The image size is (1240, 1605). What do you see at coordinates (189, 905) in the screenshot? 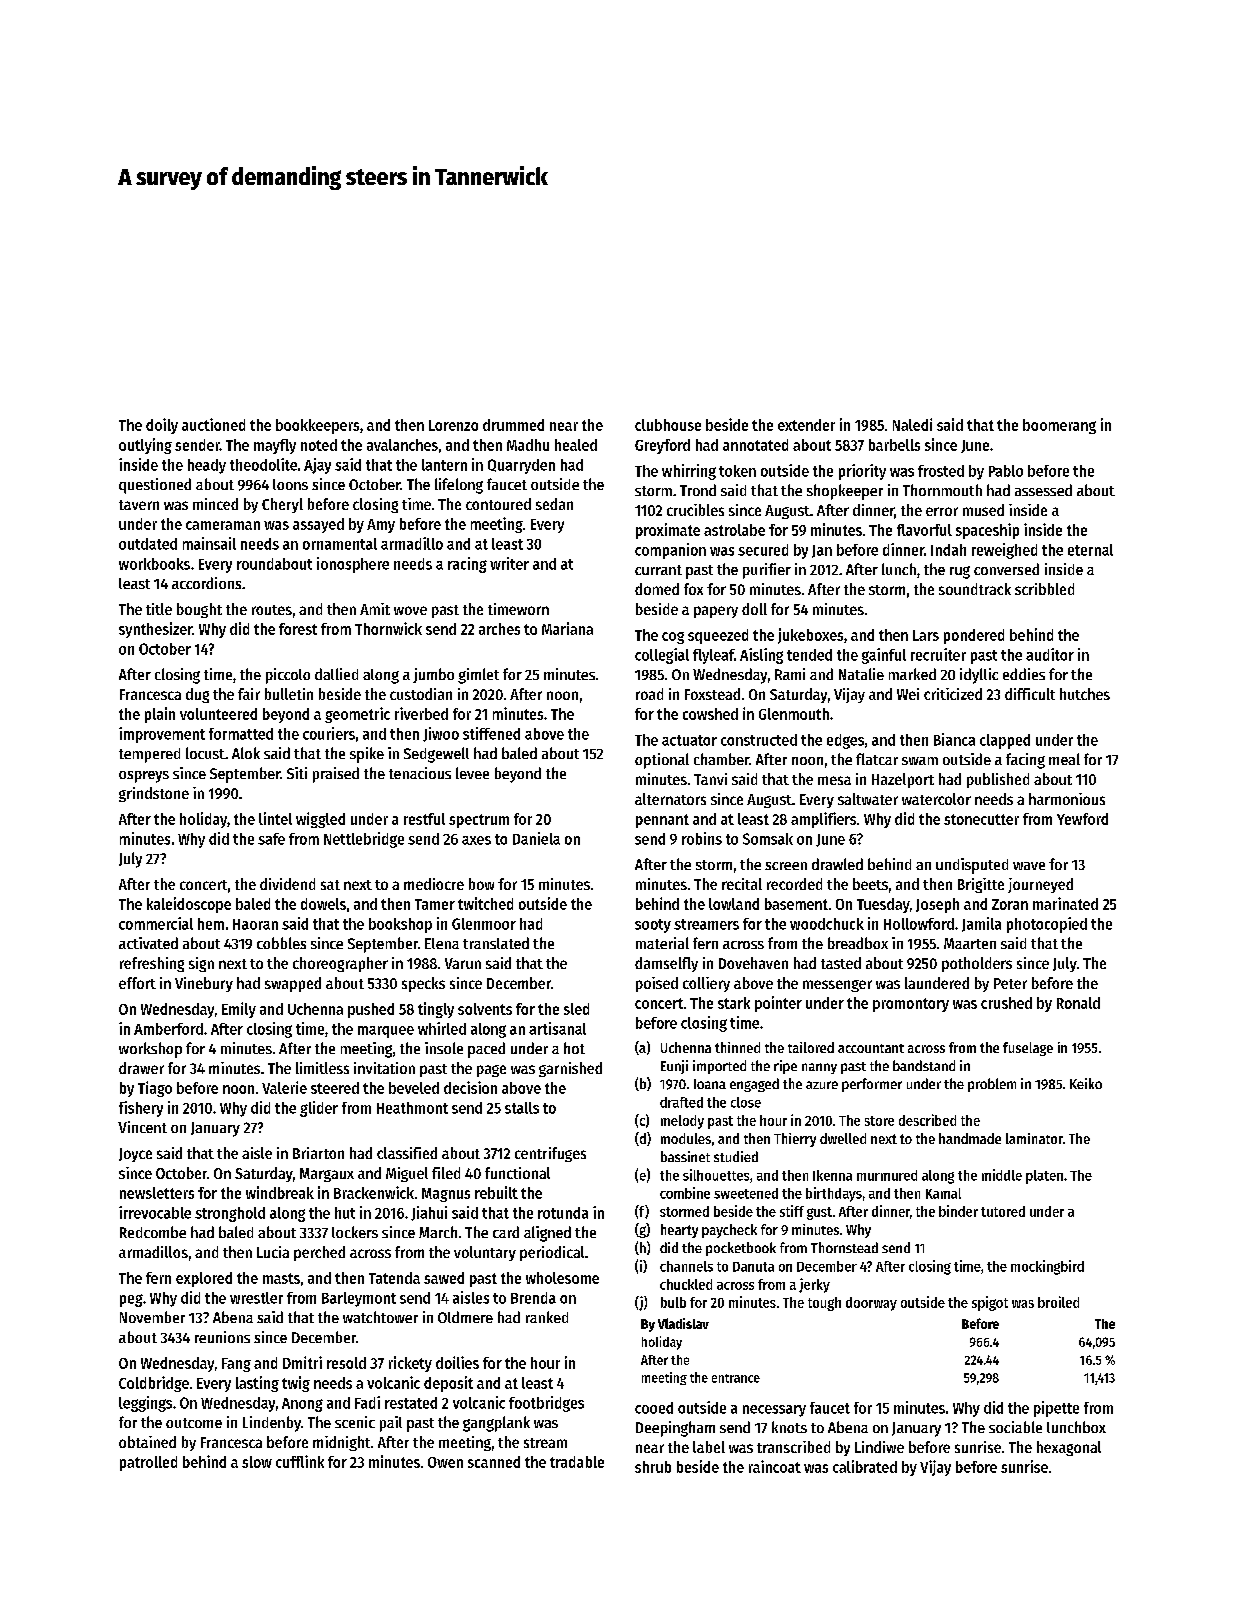
I see `kaleidoscope` at bounding box center [189, 905].
